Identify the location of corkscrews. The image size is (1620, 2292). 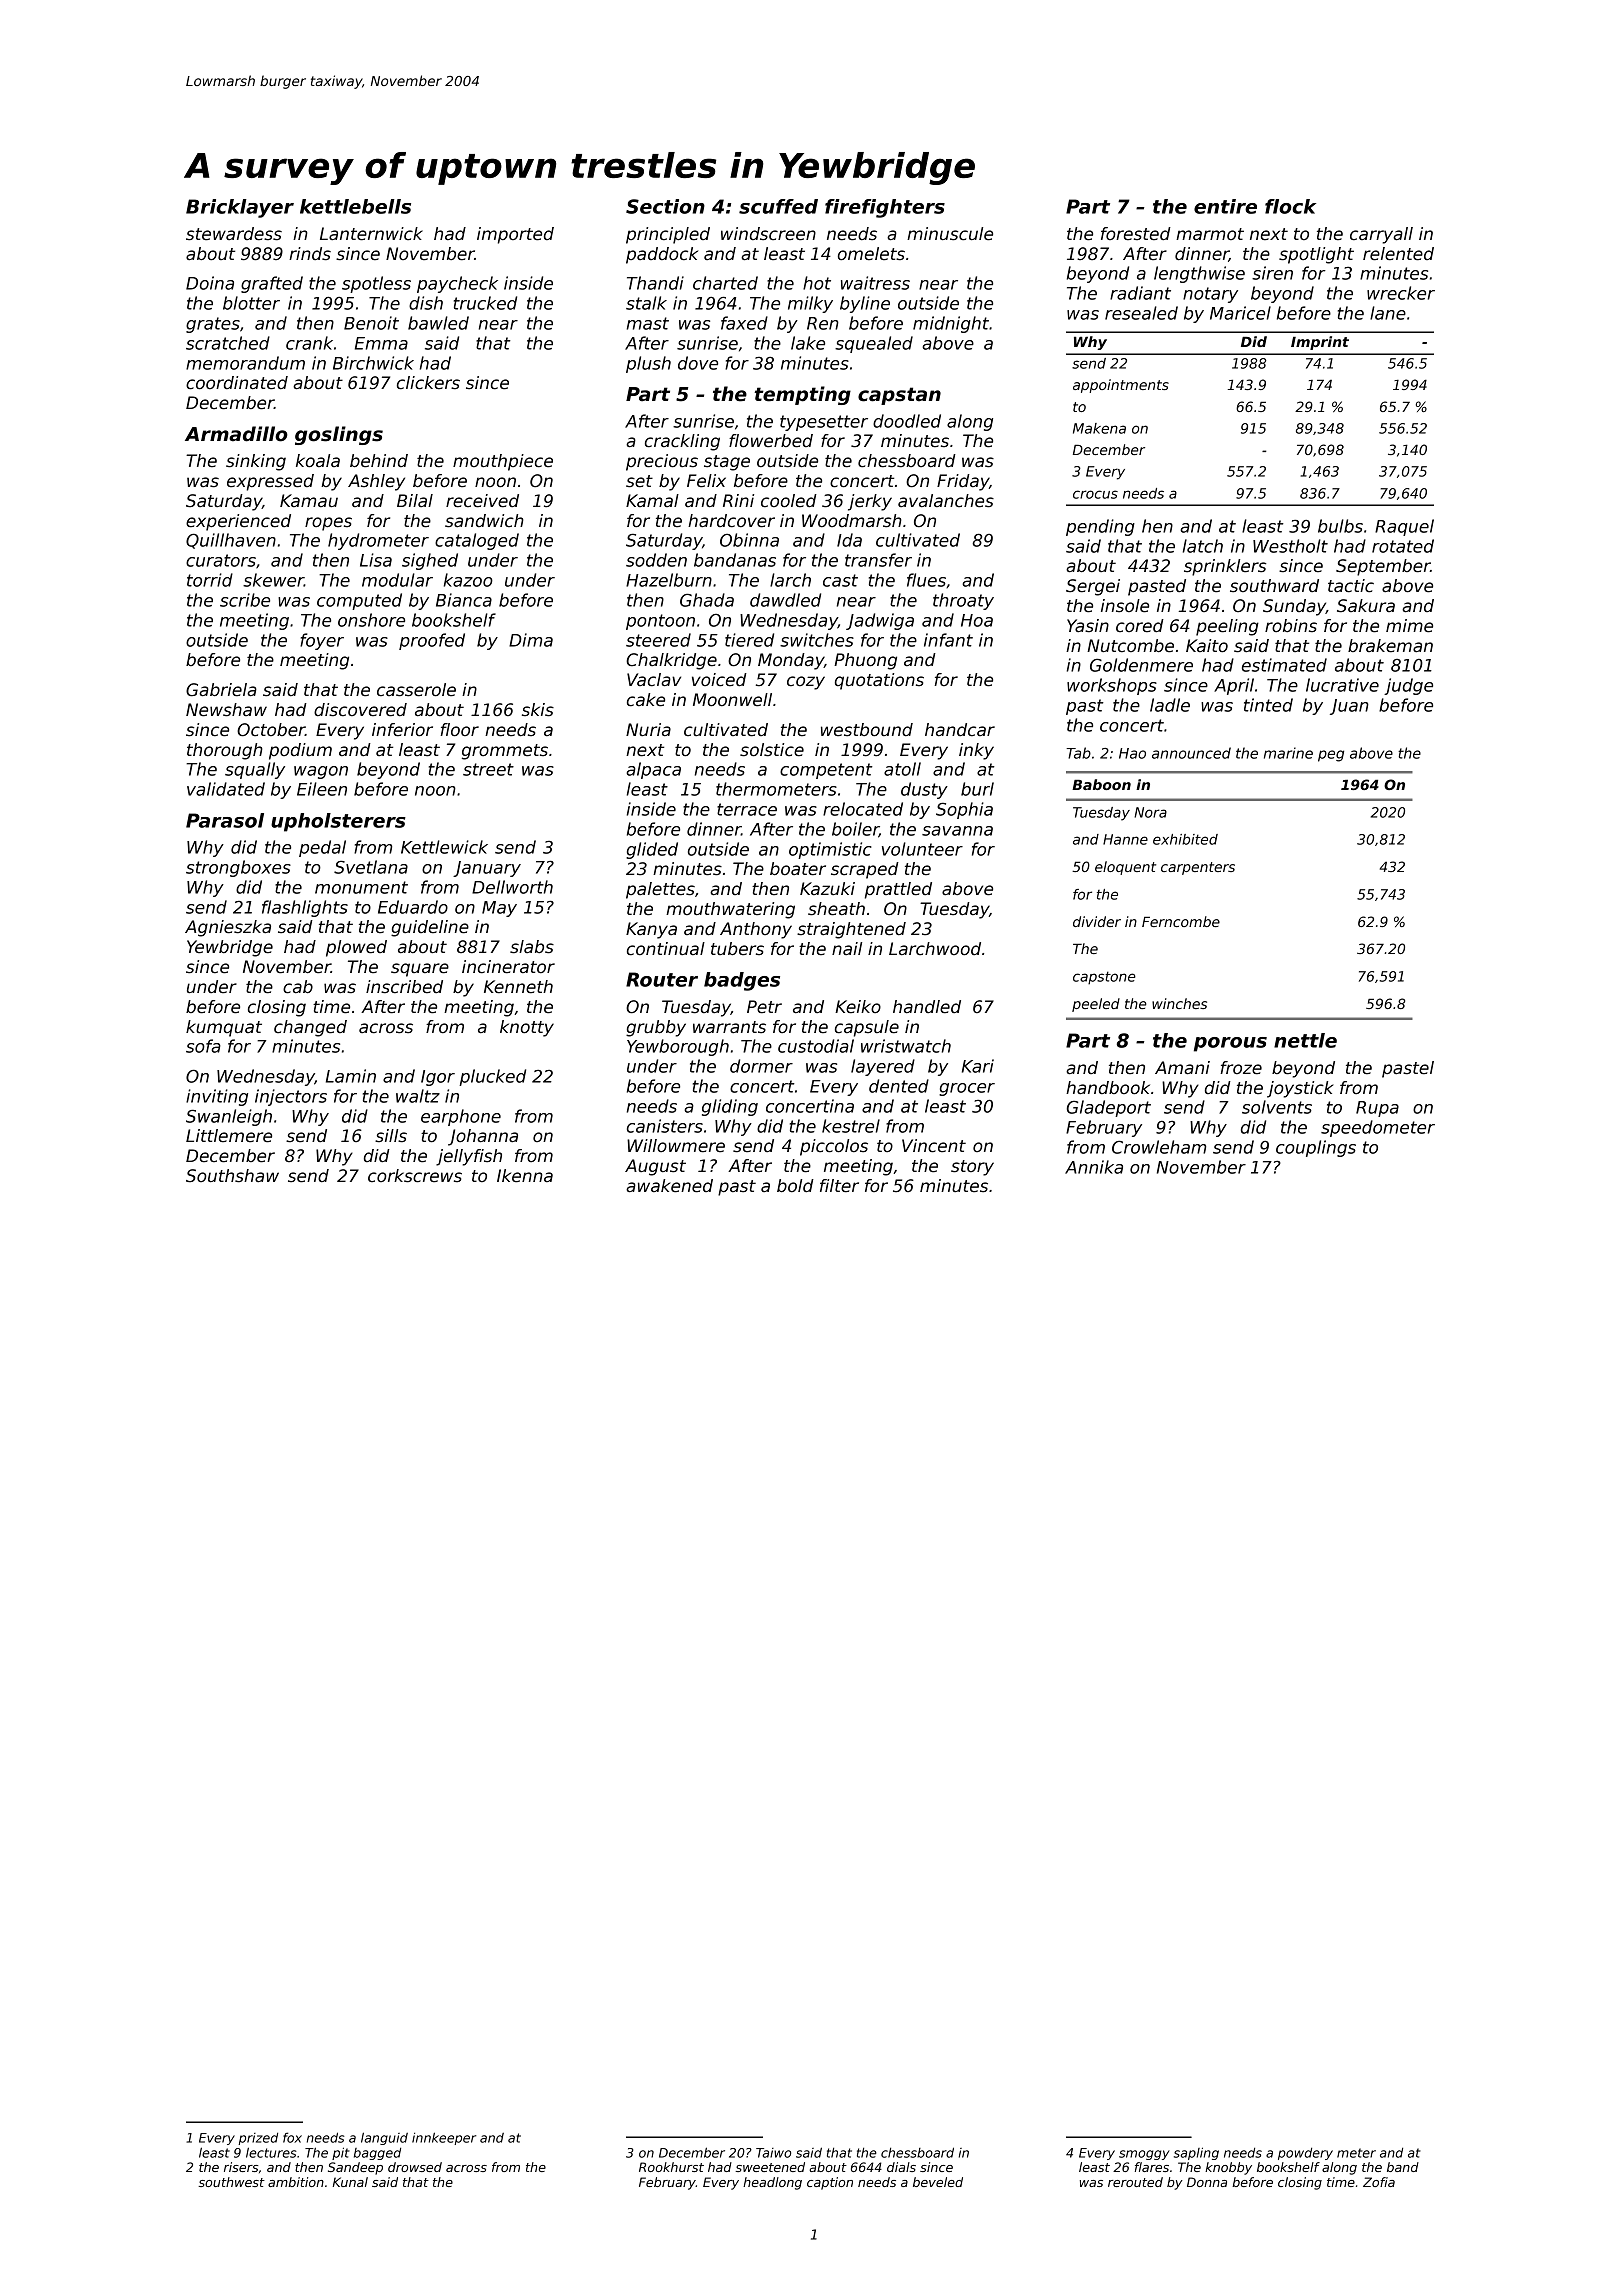
(415, 1176).
